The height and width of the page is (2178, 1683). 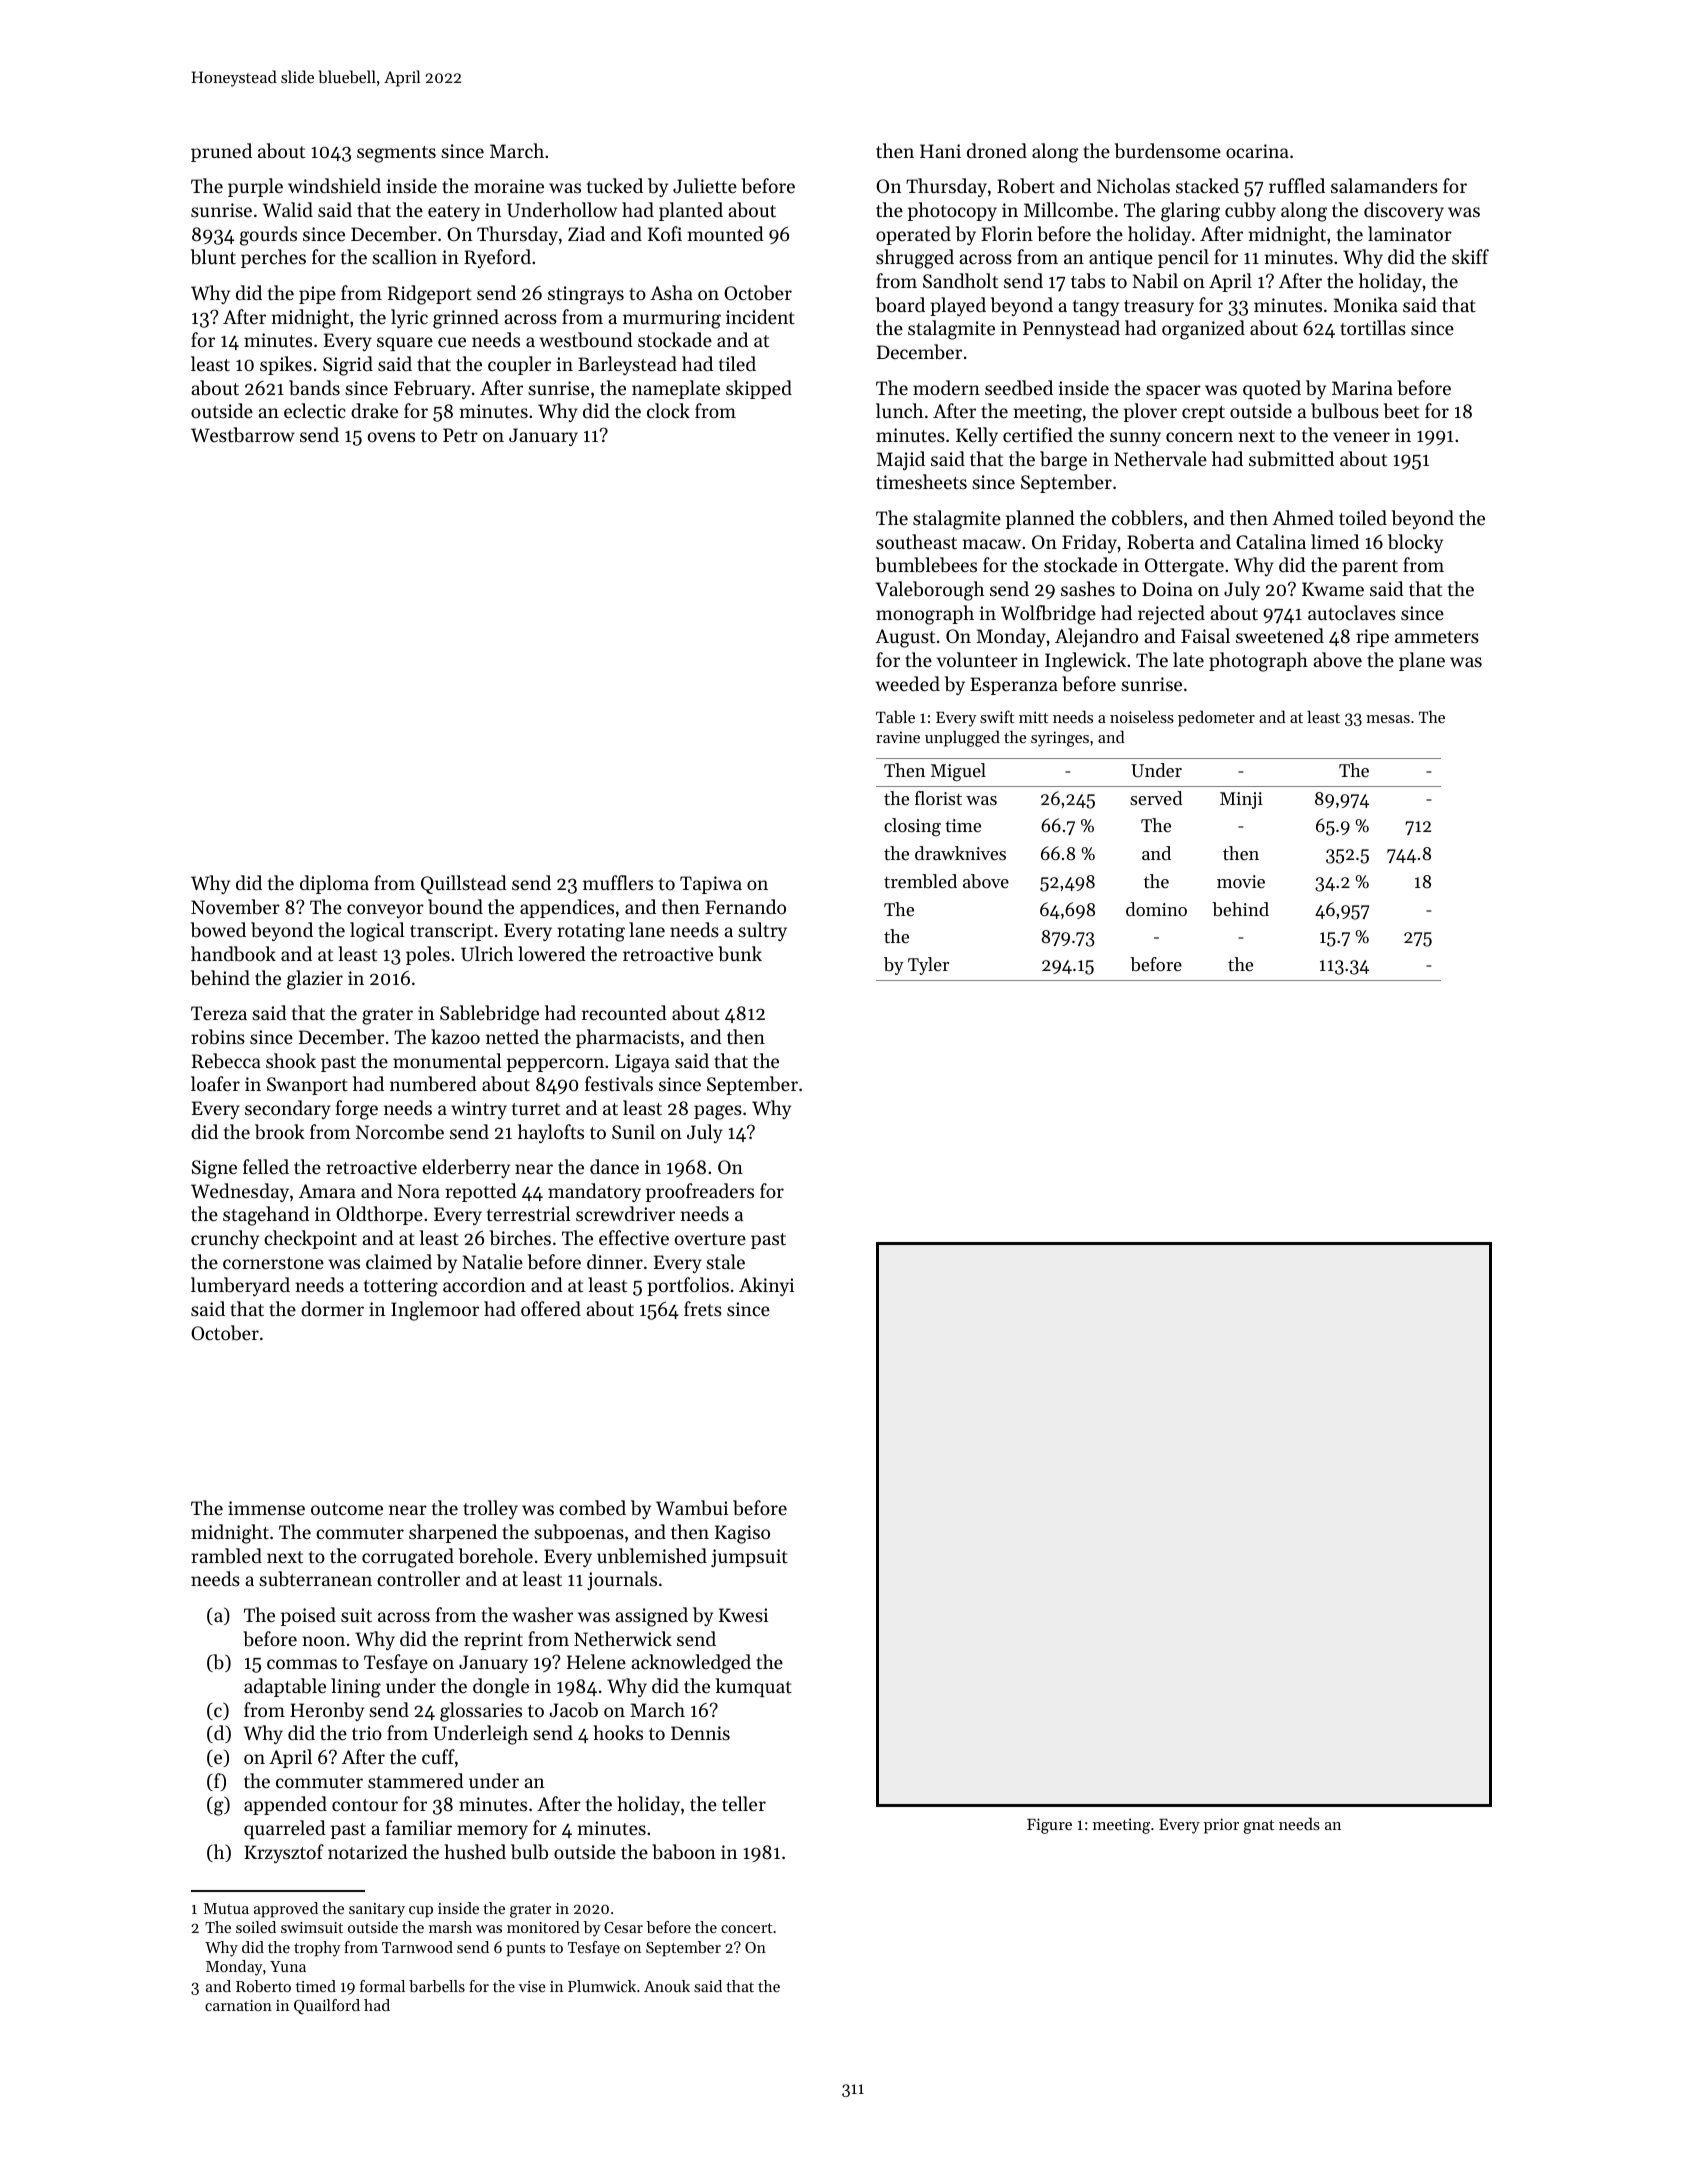 What do you see at coordinates (1258, 1827) in the page?
I see `gnat` at bounding box center [1258, 1827].
